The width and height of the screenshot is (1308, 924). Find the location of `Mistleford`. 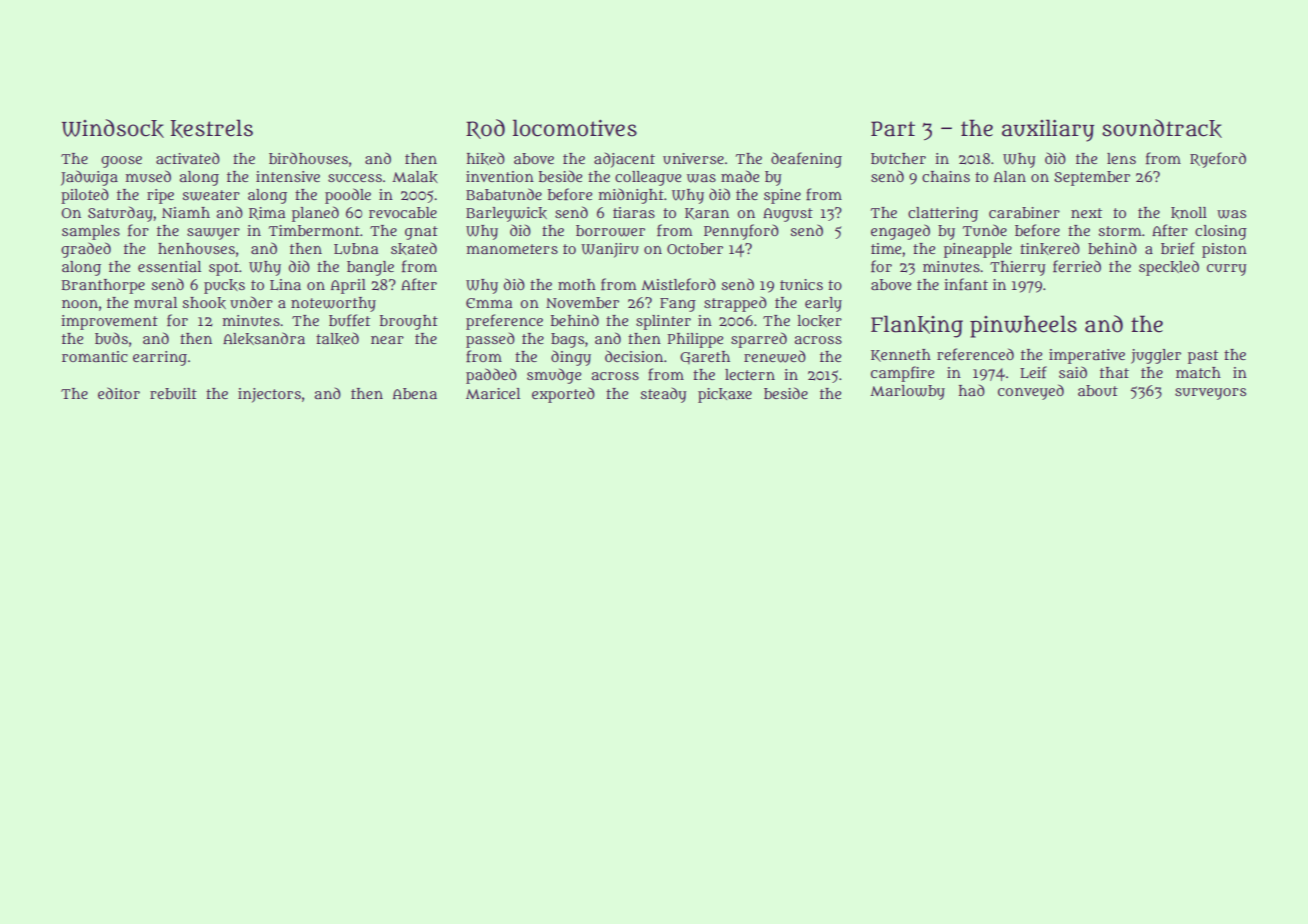

Mistleford is located at coordinates (678, 284).
